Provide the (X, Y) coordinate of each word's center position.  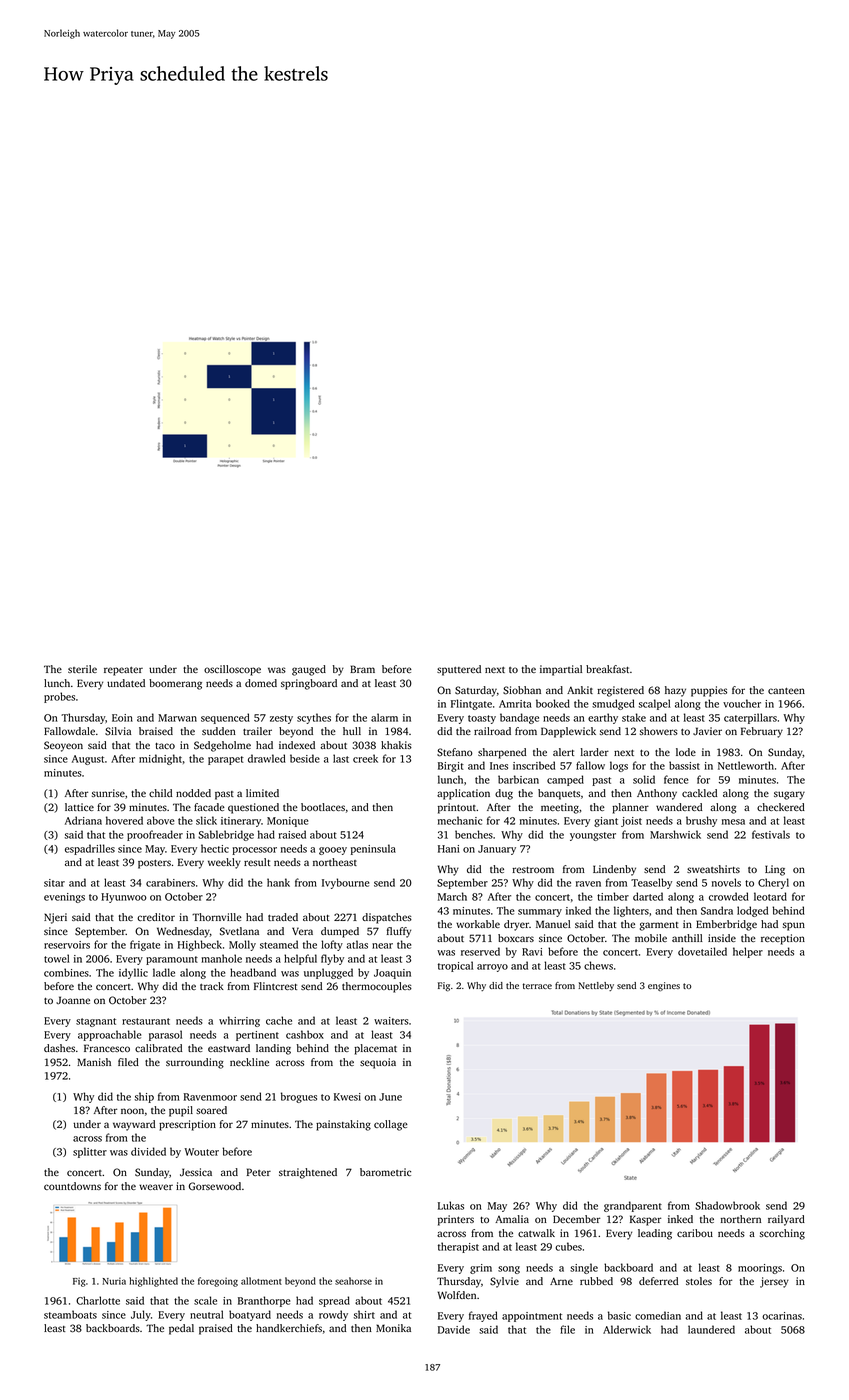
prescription (187, 1125)
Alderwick (627, 1329)
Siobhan (522, 690)
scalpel (655, 704)
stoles (699, 1281)
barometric (385, 1172)
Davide (454, 1329)
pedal (181, 1329)
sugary (789, 795)
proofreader (155, 835)
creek (365, 758)
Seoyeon (63, 746)
